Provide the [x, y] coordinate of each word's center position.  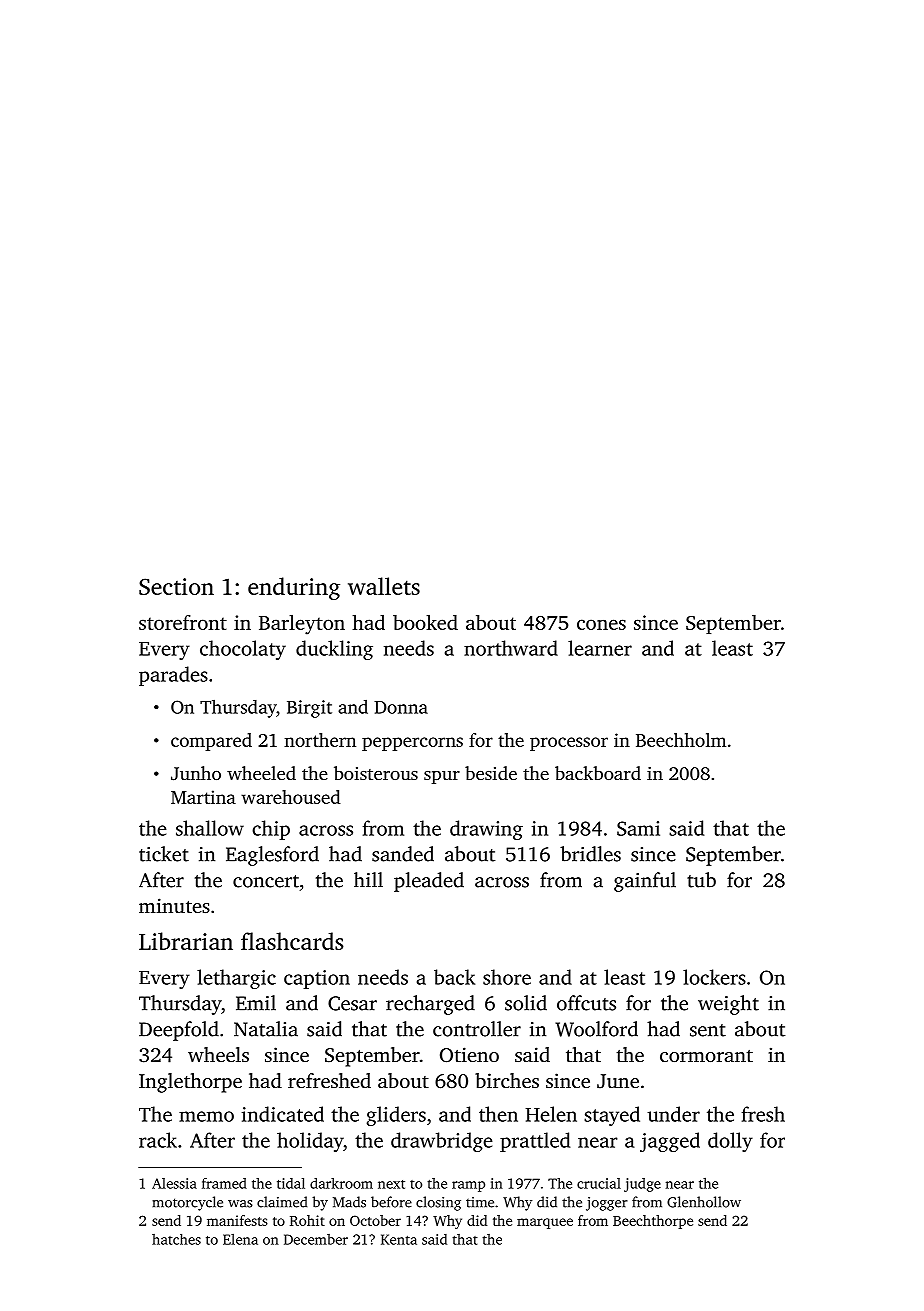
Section [176, 586]
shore [507, 977]
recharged [430, 1005]
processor [569, 744]
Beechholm [681, 740]
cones [601, 624]
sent [708, 1030]
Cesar [352, 1003]
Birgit [309, 709]
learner [600, 648]
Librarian [186, 941]
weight [728, 1005]
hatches [176, 1239]
